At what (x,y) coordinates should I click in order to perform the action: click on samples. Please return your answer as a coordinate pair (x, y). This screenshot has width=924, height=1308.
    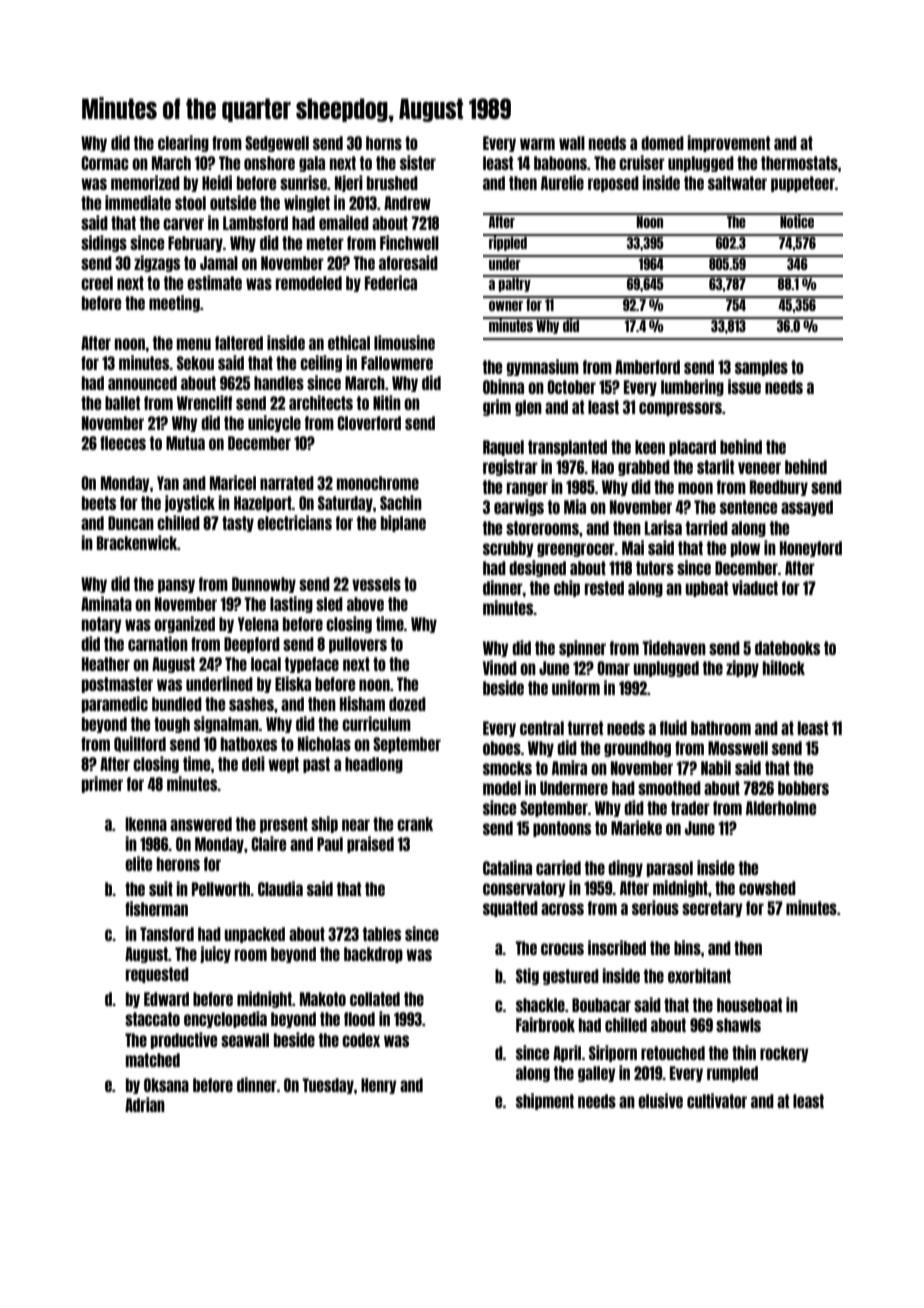
    Looking at the image, I should click on (761, 368).
